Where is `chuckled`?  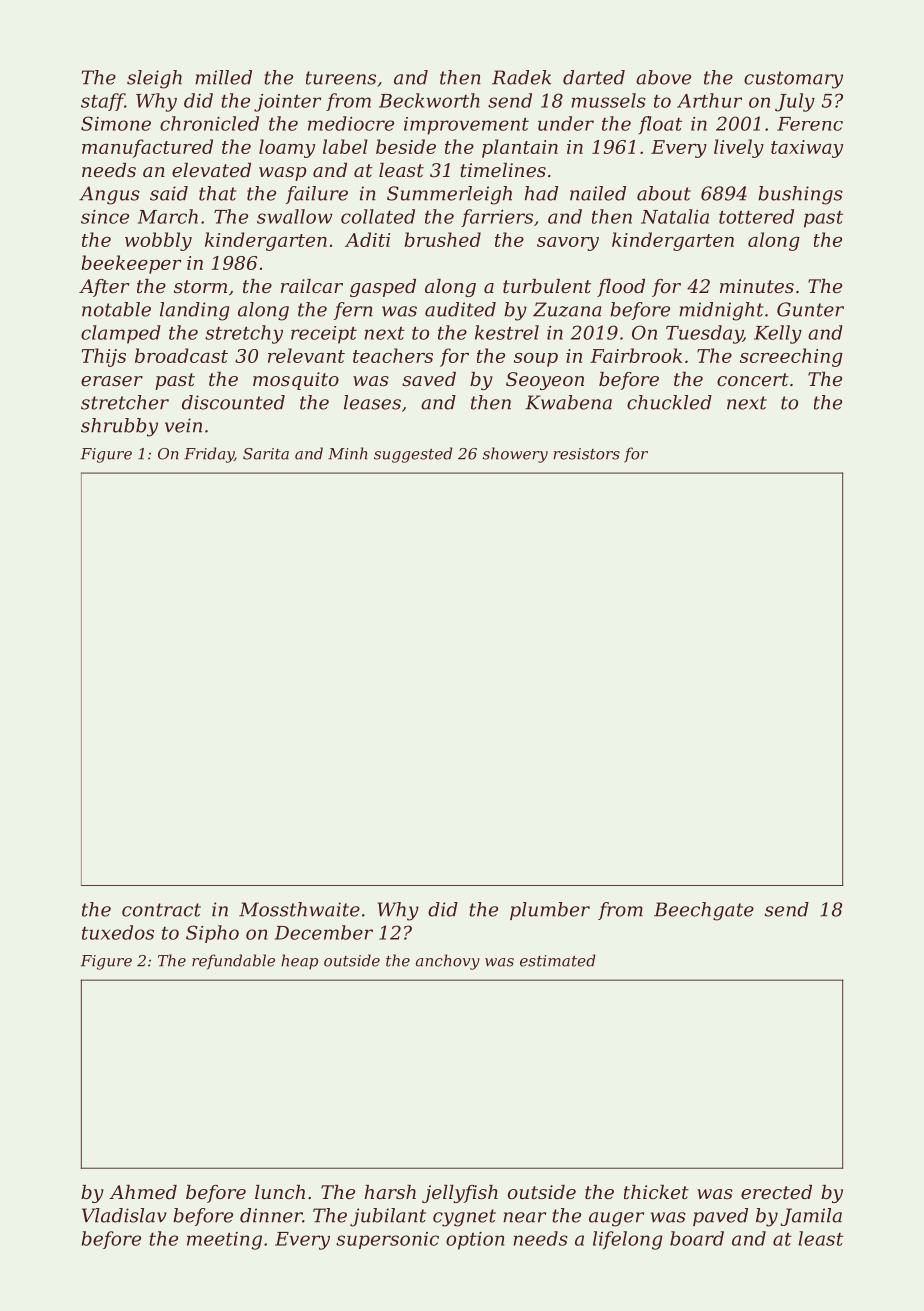
chuckled is located at coordinates (669, 402).
